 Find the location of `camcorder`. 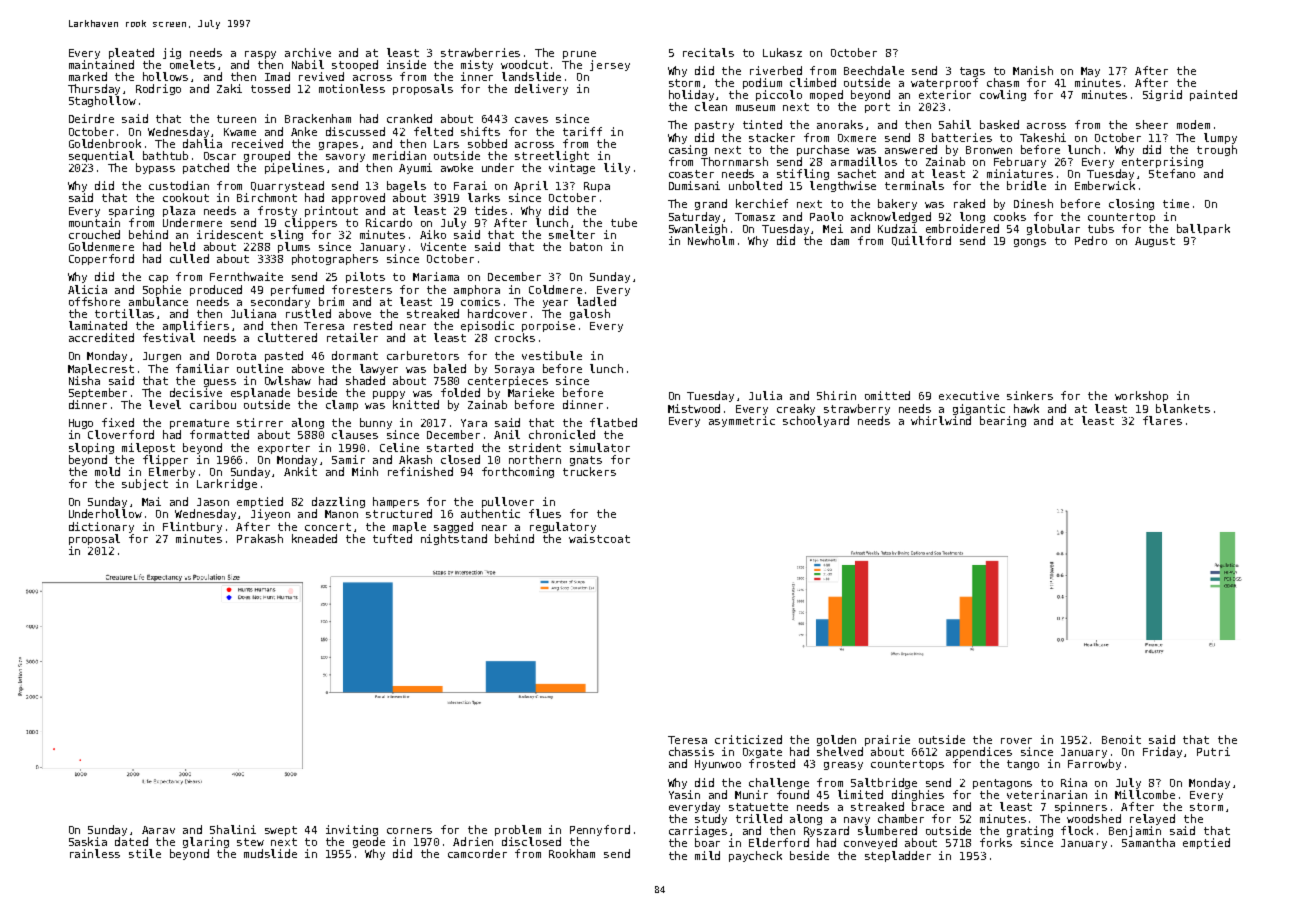

camcorder is located at coordinates (477, 853).
